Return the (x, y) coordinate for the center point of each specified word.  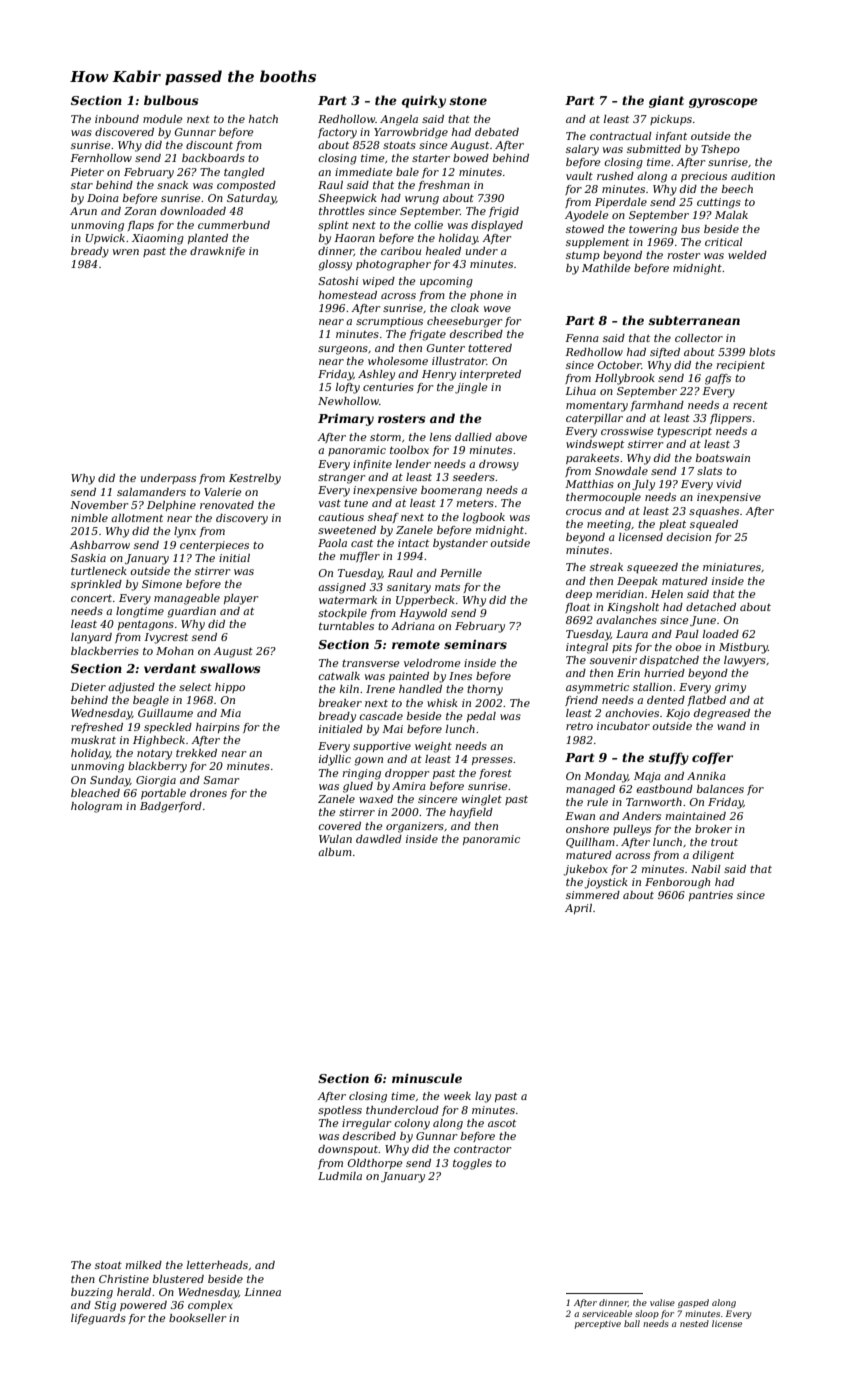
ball (632, 1323)
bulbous (171, 100)
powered (143, 1306)
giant (666, 102)
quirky (424, 101)
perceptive (598, 1325)
